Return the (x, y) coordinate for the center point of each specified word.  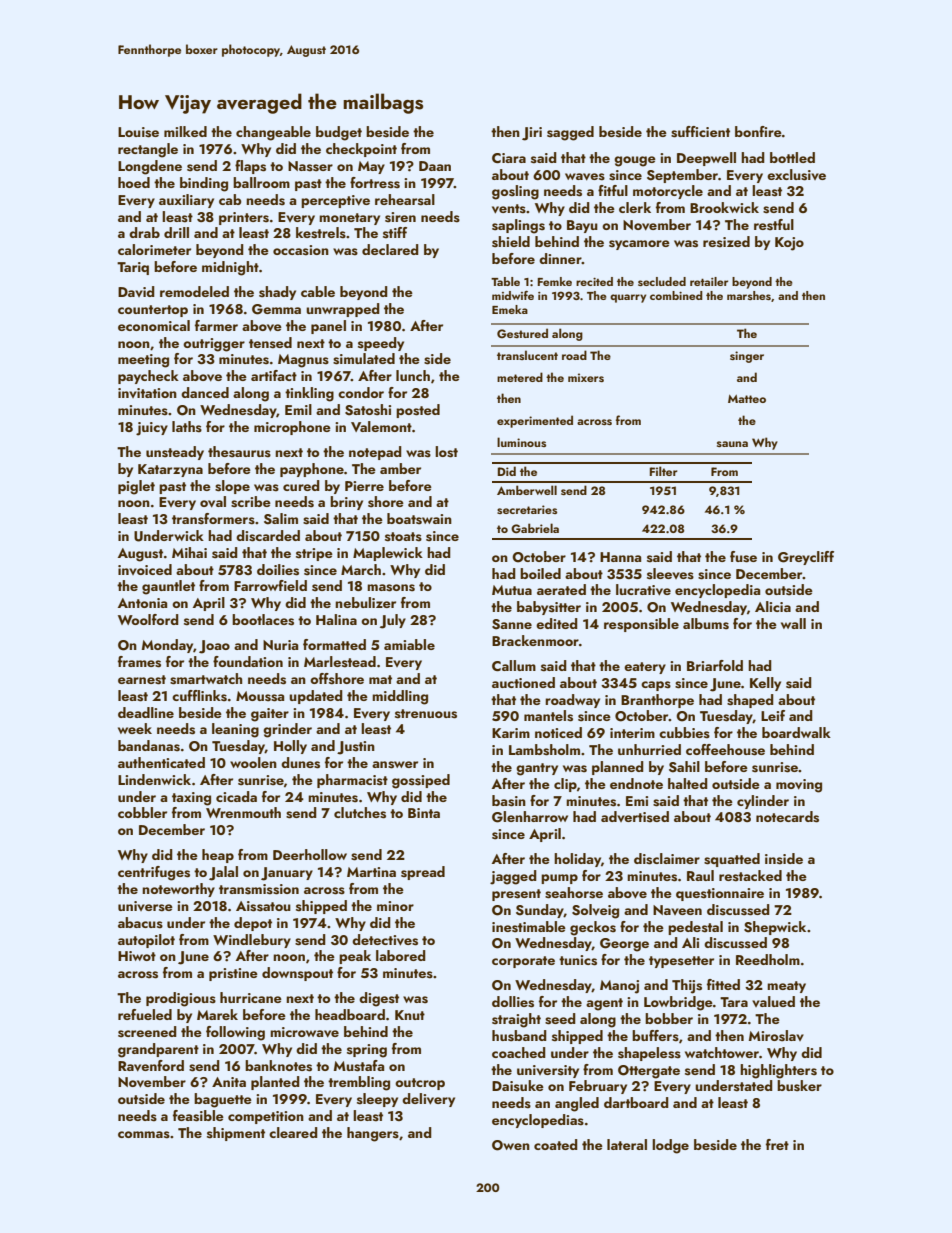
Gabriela (535, 528)
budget (339, 133)
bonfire (758, 131)
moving (799, 786)
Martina (371, 872)
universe (145, 906)
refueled (145, 1014)
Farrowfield (270, 585)
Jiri (532, 134)
